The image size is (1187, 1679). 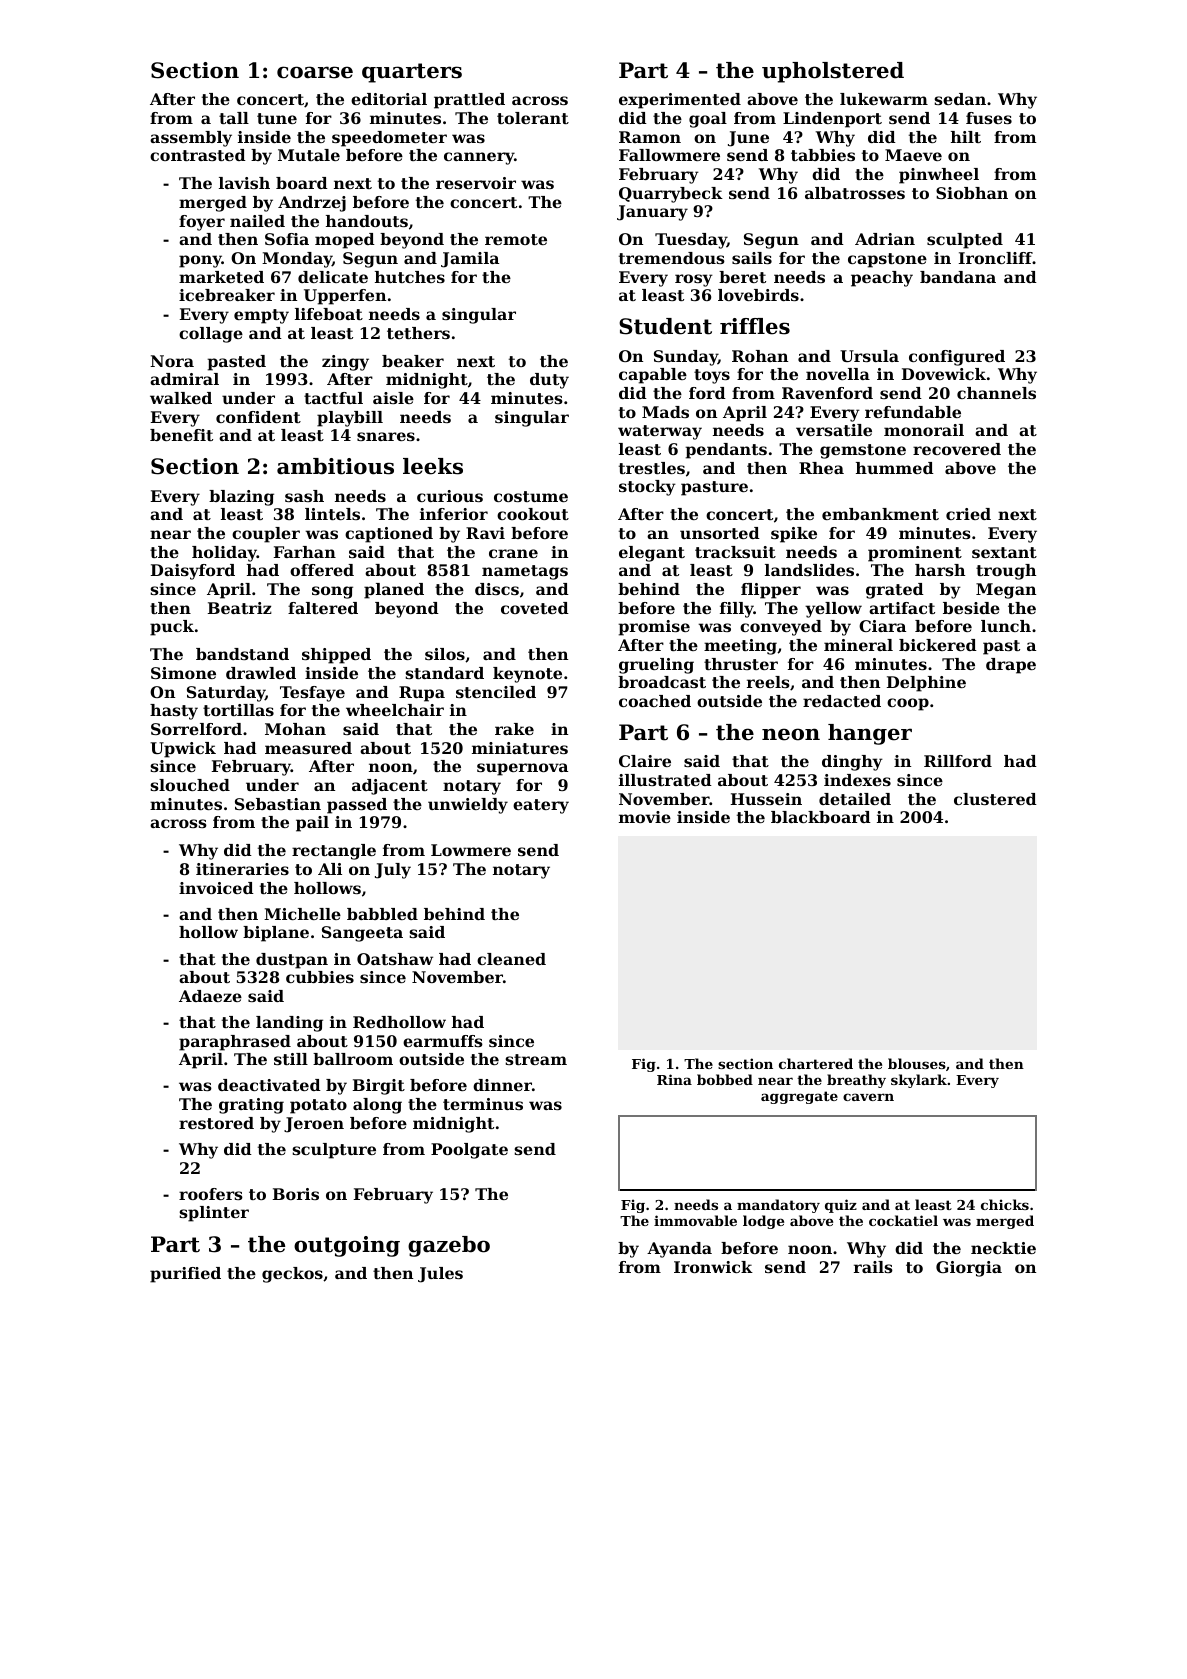 What do you see at coordinates (679, 1250) in the screenshot?
I see `Ayanda` at bounding box center [679, 1250].
